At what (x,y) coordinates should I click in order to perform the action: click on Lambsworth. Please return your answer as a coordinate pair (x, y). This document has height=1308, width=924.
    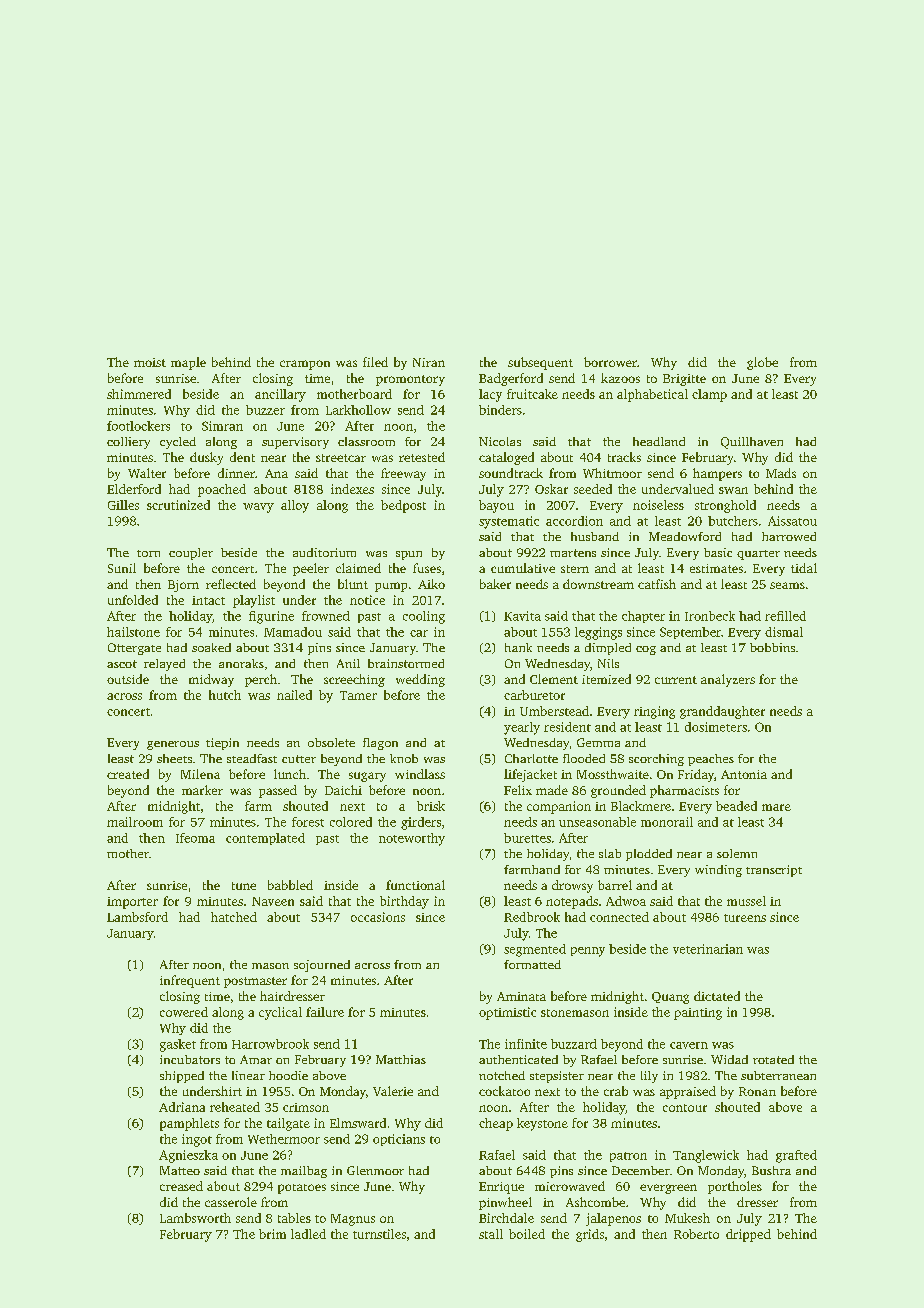
    Looking at the image, I should click on (195, 1218).
